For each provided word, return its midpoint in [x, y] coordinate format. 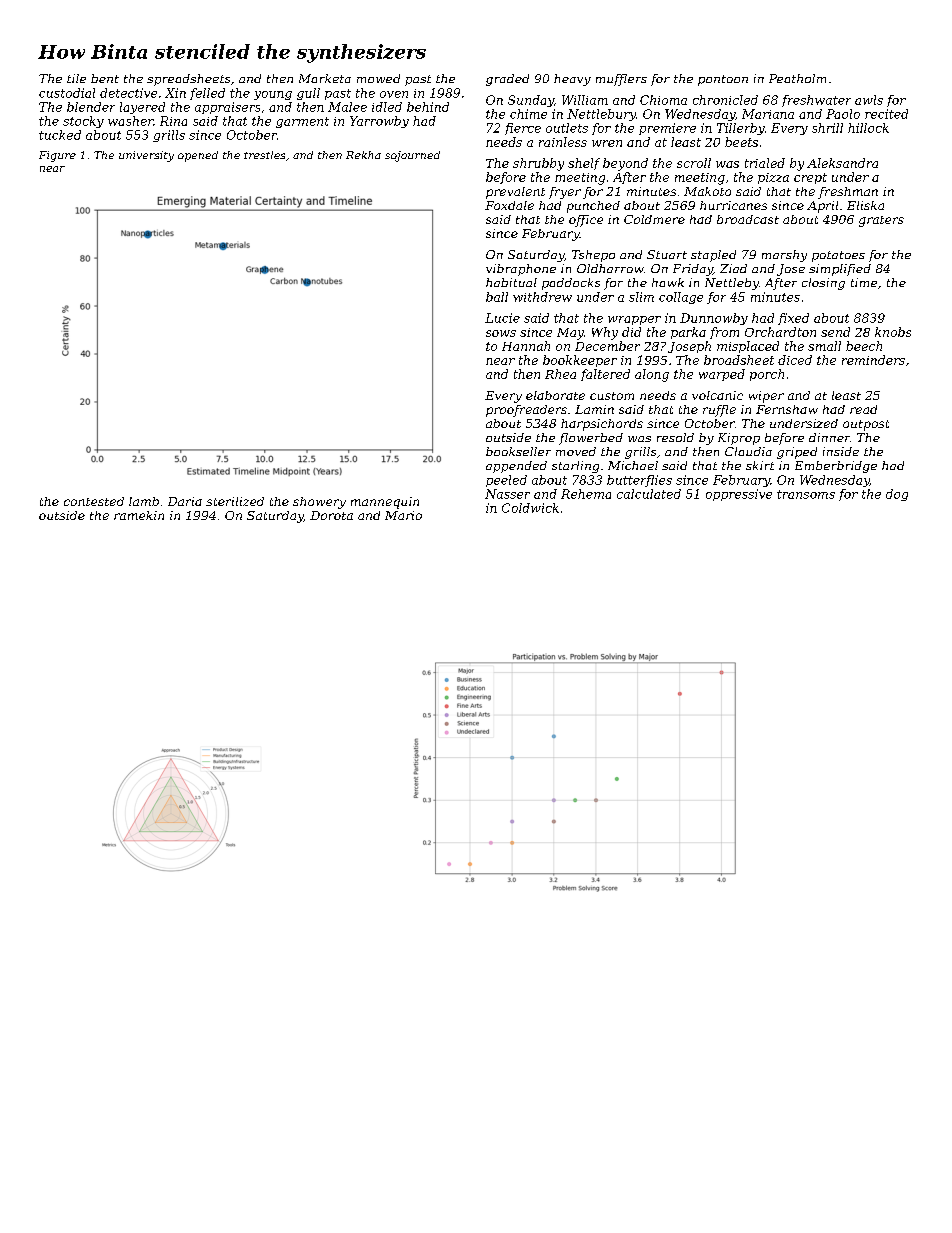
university [146, 156]
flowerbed [591, 439]
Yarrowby [379, 122]
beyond [625, 164]
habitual [511, 282]
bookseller [518, 451]
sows [501, 333]
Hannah [526, 346]
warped [722, 375]
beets [741, 142]
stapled [713, 256]
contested [94, 501]
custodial [67, 93]
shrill [827, 128]
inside [841, 451]
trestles [264, 155]
